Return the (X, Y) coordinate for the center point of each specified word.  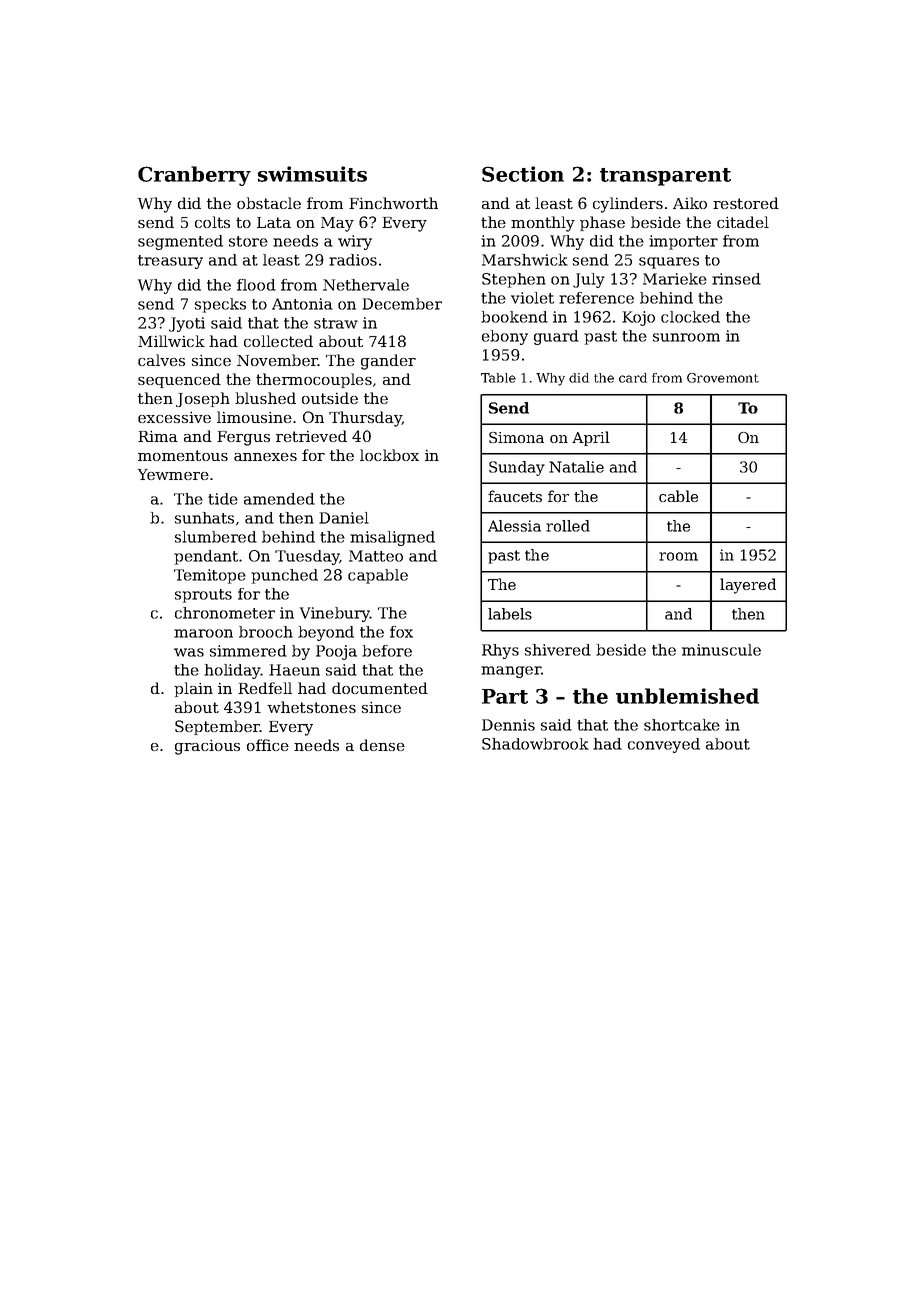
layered (748, 586)
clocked (690, 317)
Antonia (302, 304)
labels (510, 614)
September (217, 727)
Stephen (514, 280)
